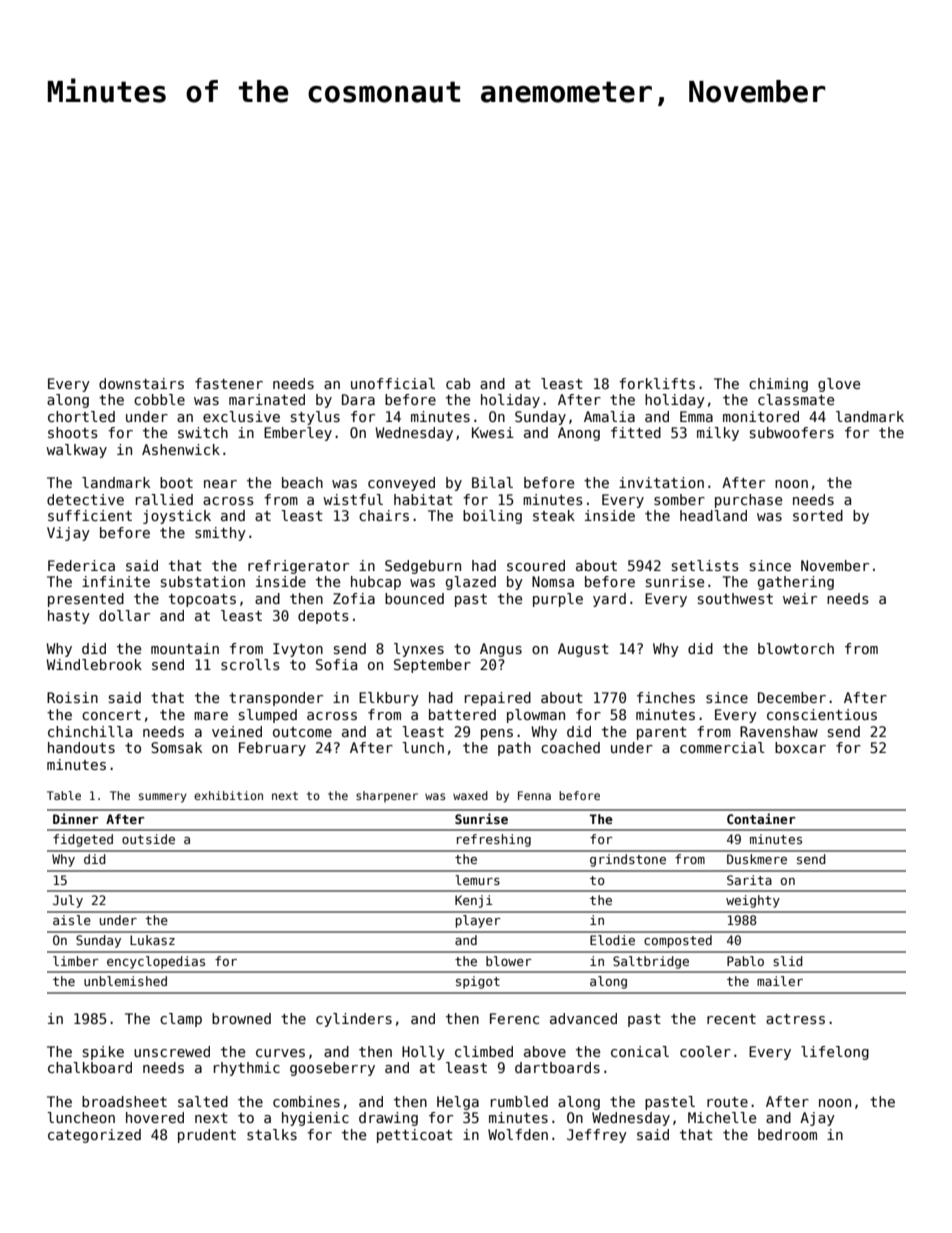 The height and width of the document is (1233, 952). I want to click on glove, so click(839, 385).
